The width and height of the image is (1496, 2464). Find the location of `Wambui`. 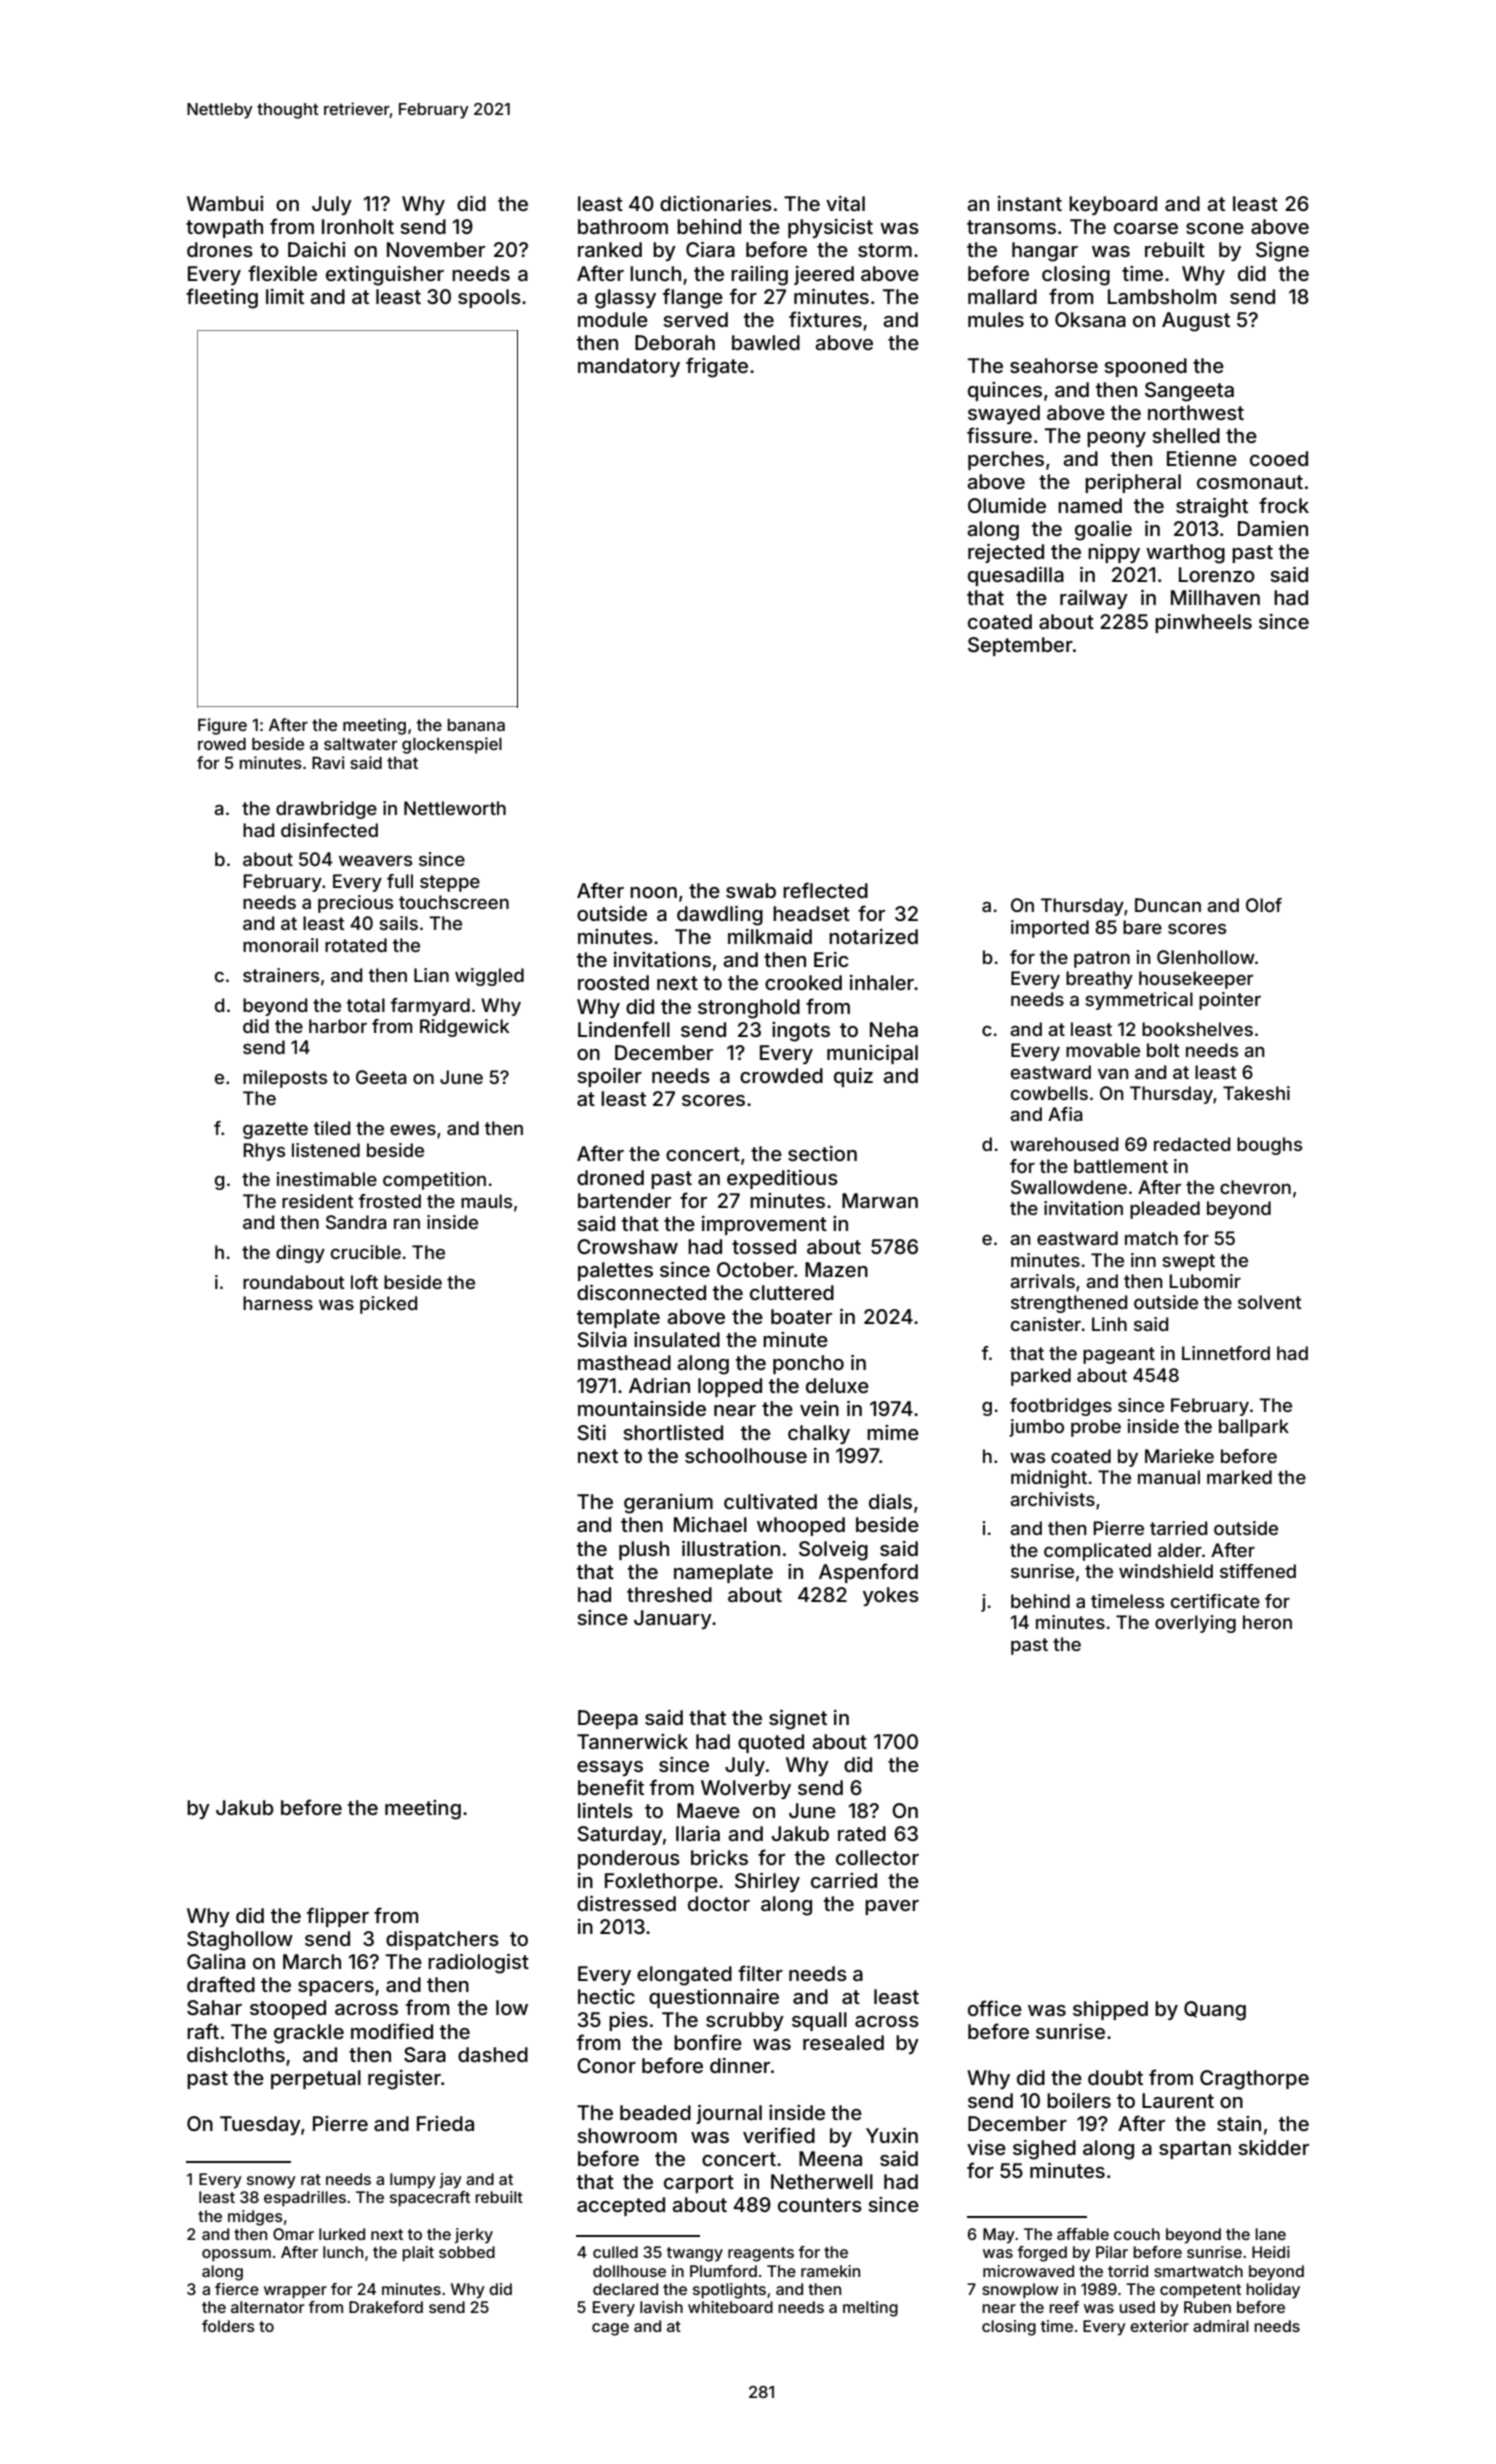

Wambui is located at coordinates (225, 203).
